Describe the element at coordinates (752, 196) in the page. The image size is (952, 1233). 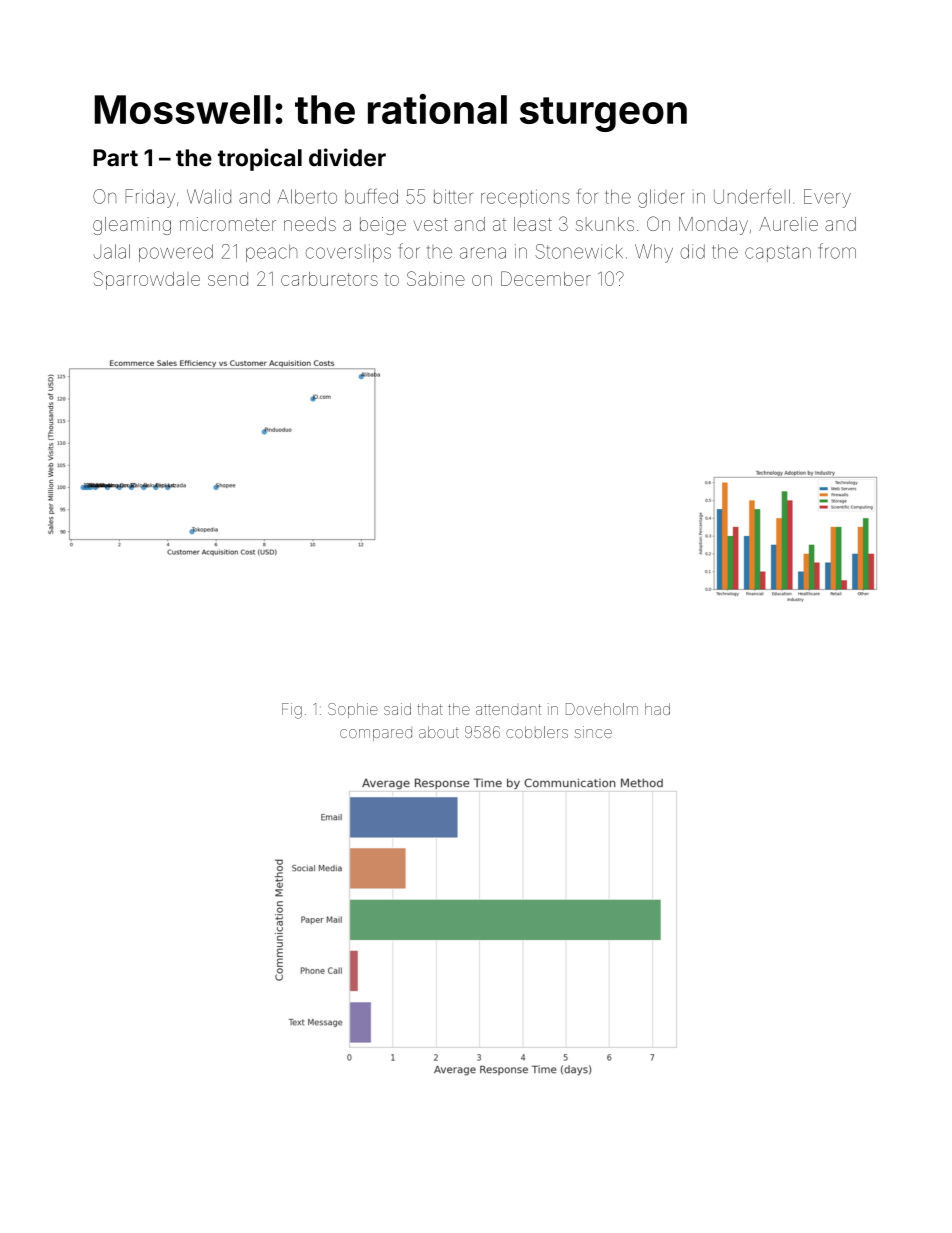
I see `Underfell` at that location.
